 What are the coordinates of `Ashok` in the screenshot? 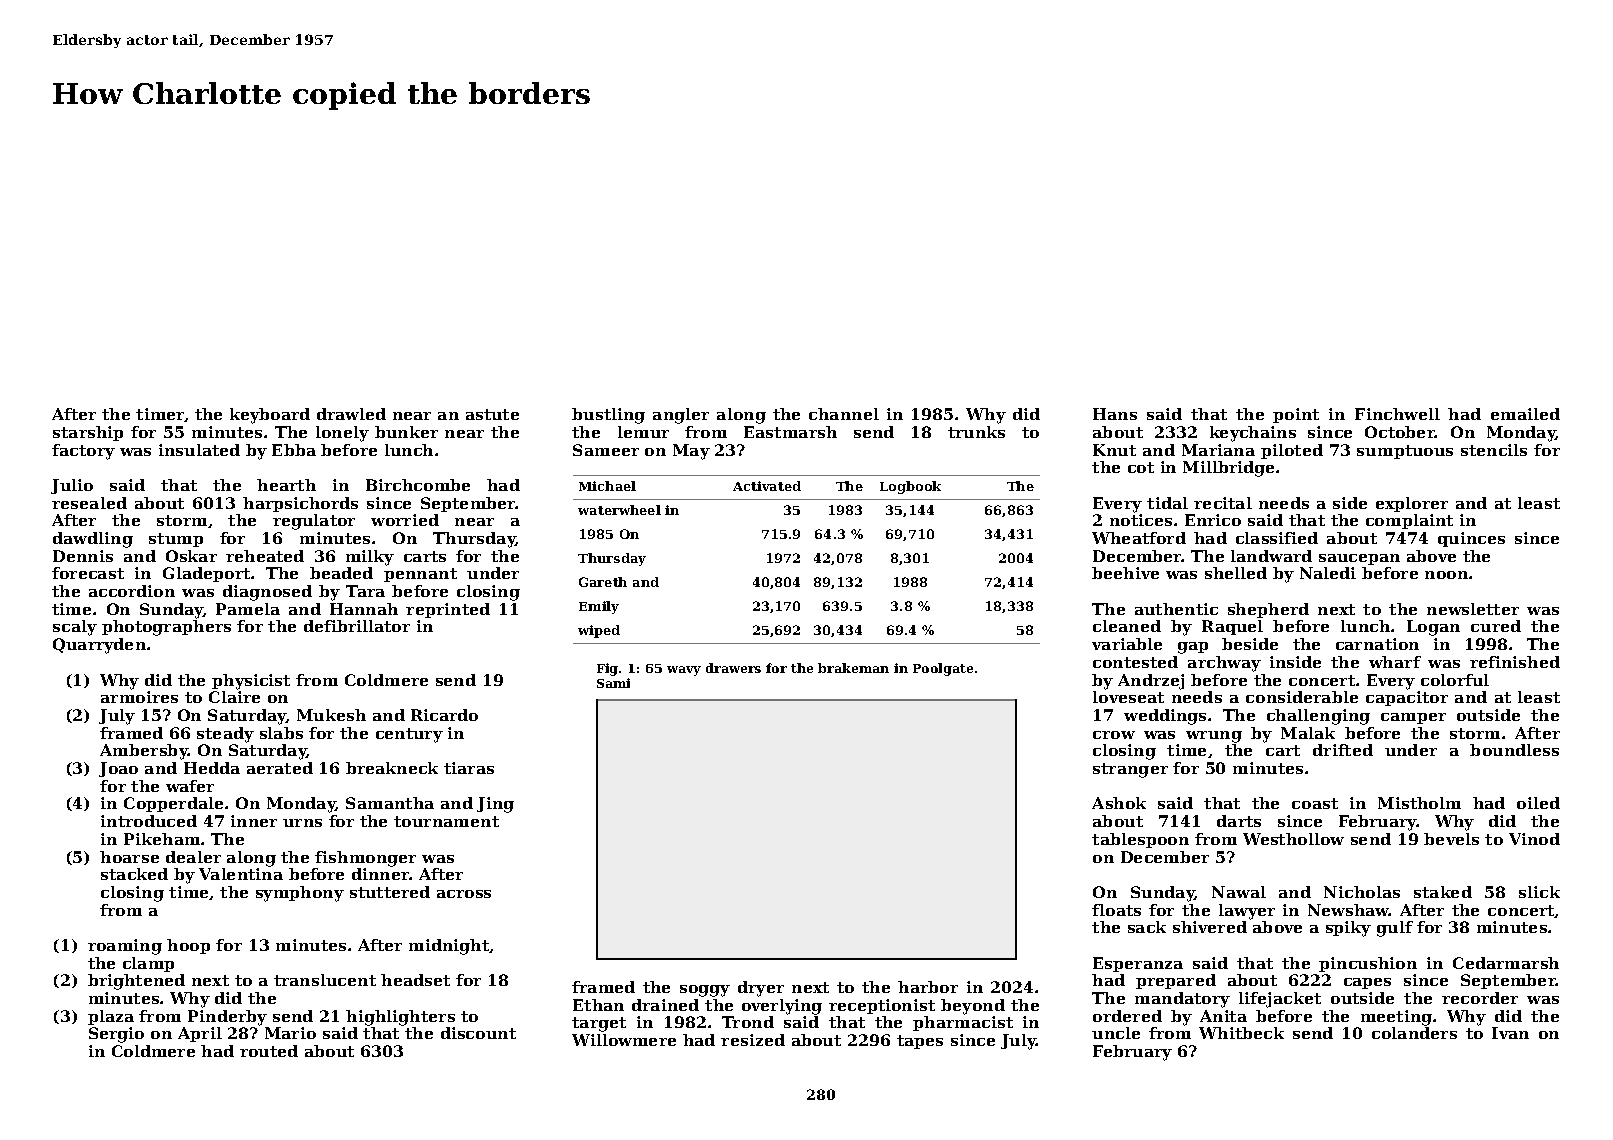 It's located at (1119, 803).
